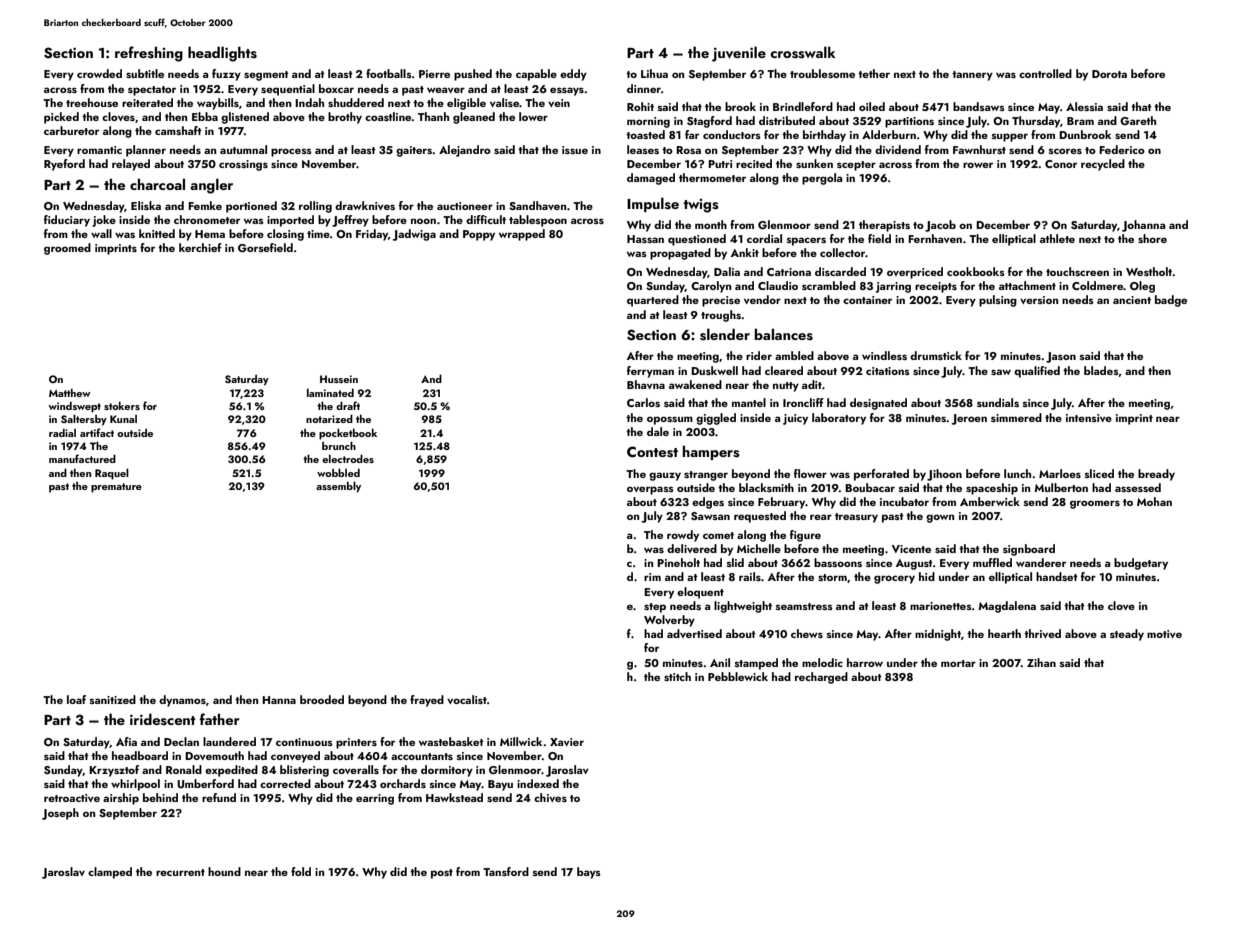  I want to click on groomed, so click(67, 249).
